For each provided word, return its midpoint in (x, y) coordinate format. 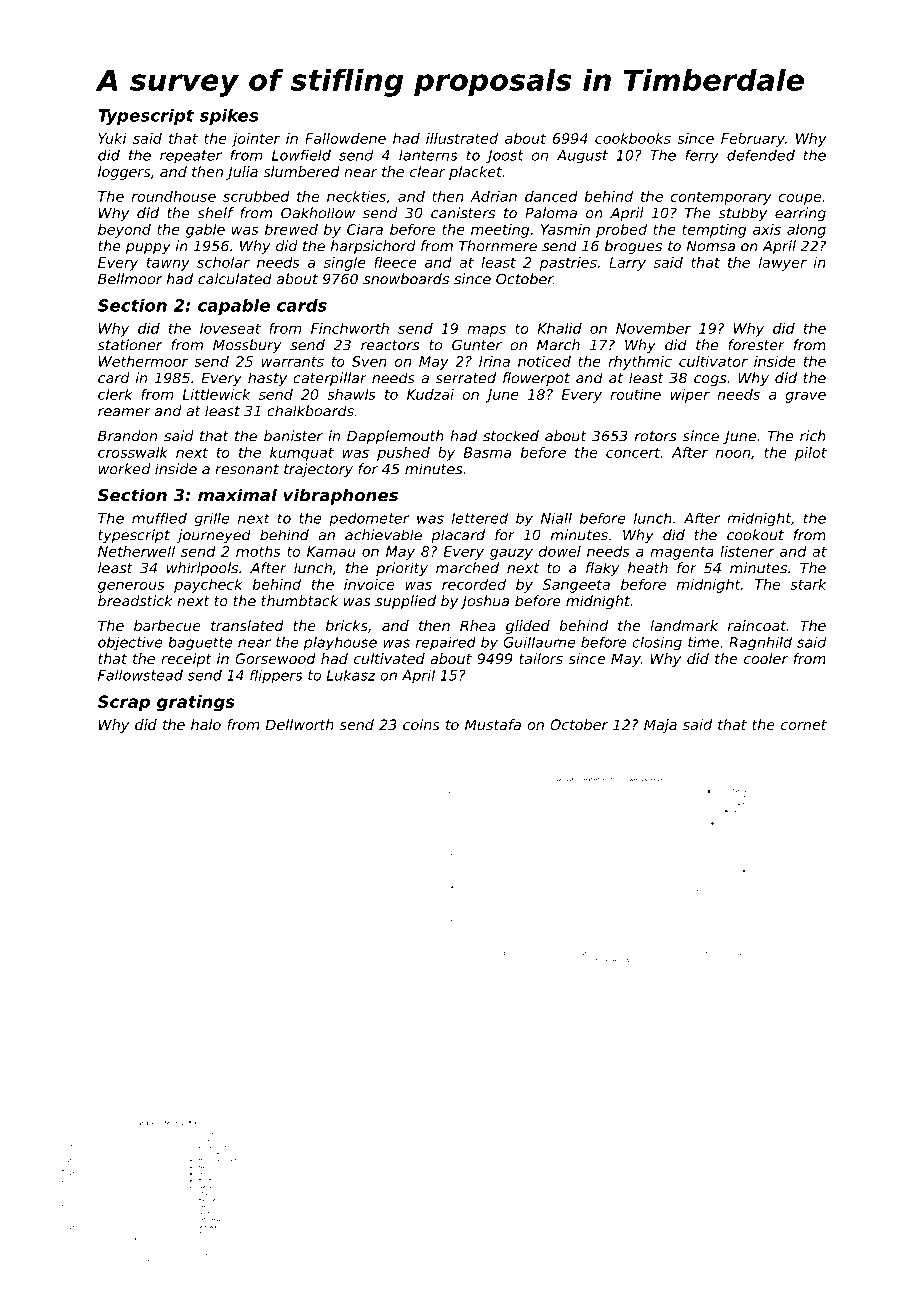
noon (733, 453)
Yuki (112, 138)
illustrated (462, 138)
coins (421, 724)
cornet (804, 725)
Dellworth (299, 724)
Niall (556, 518)
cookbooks (633, 138)
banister (293, 436)
